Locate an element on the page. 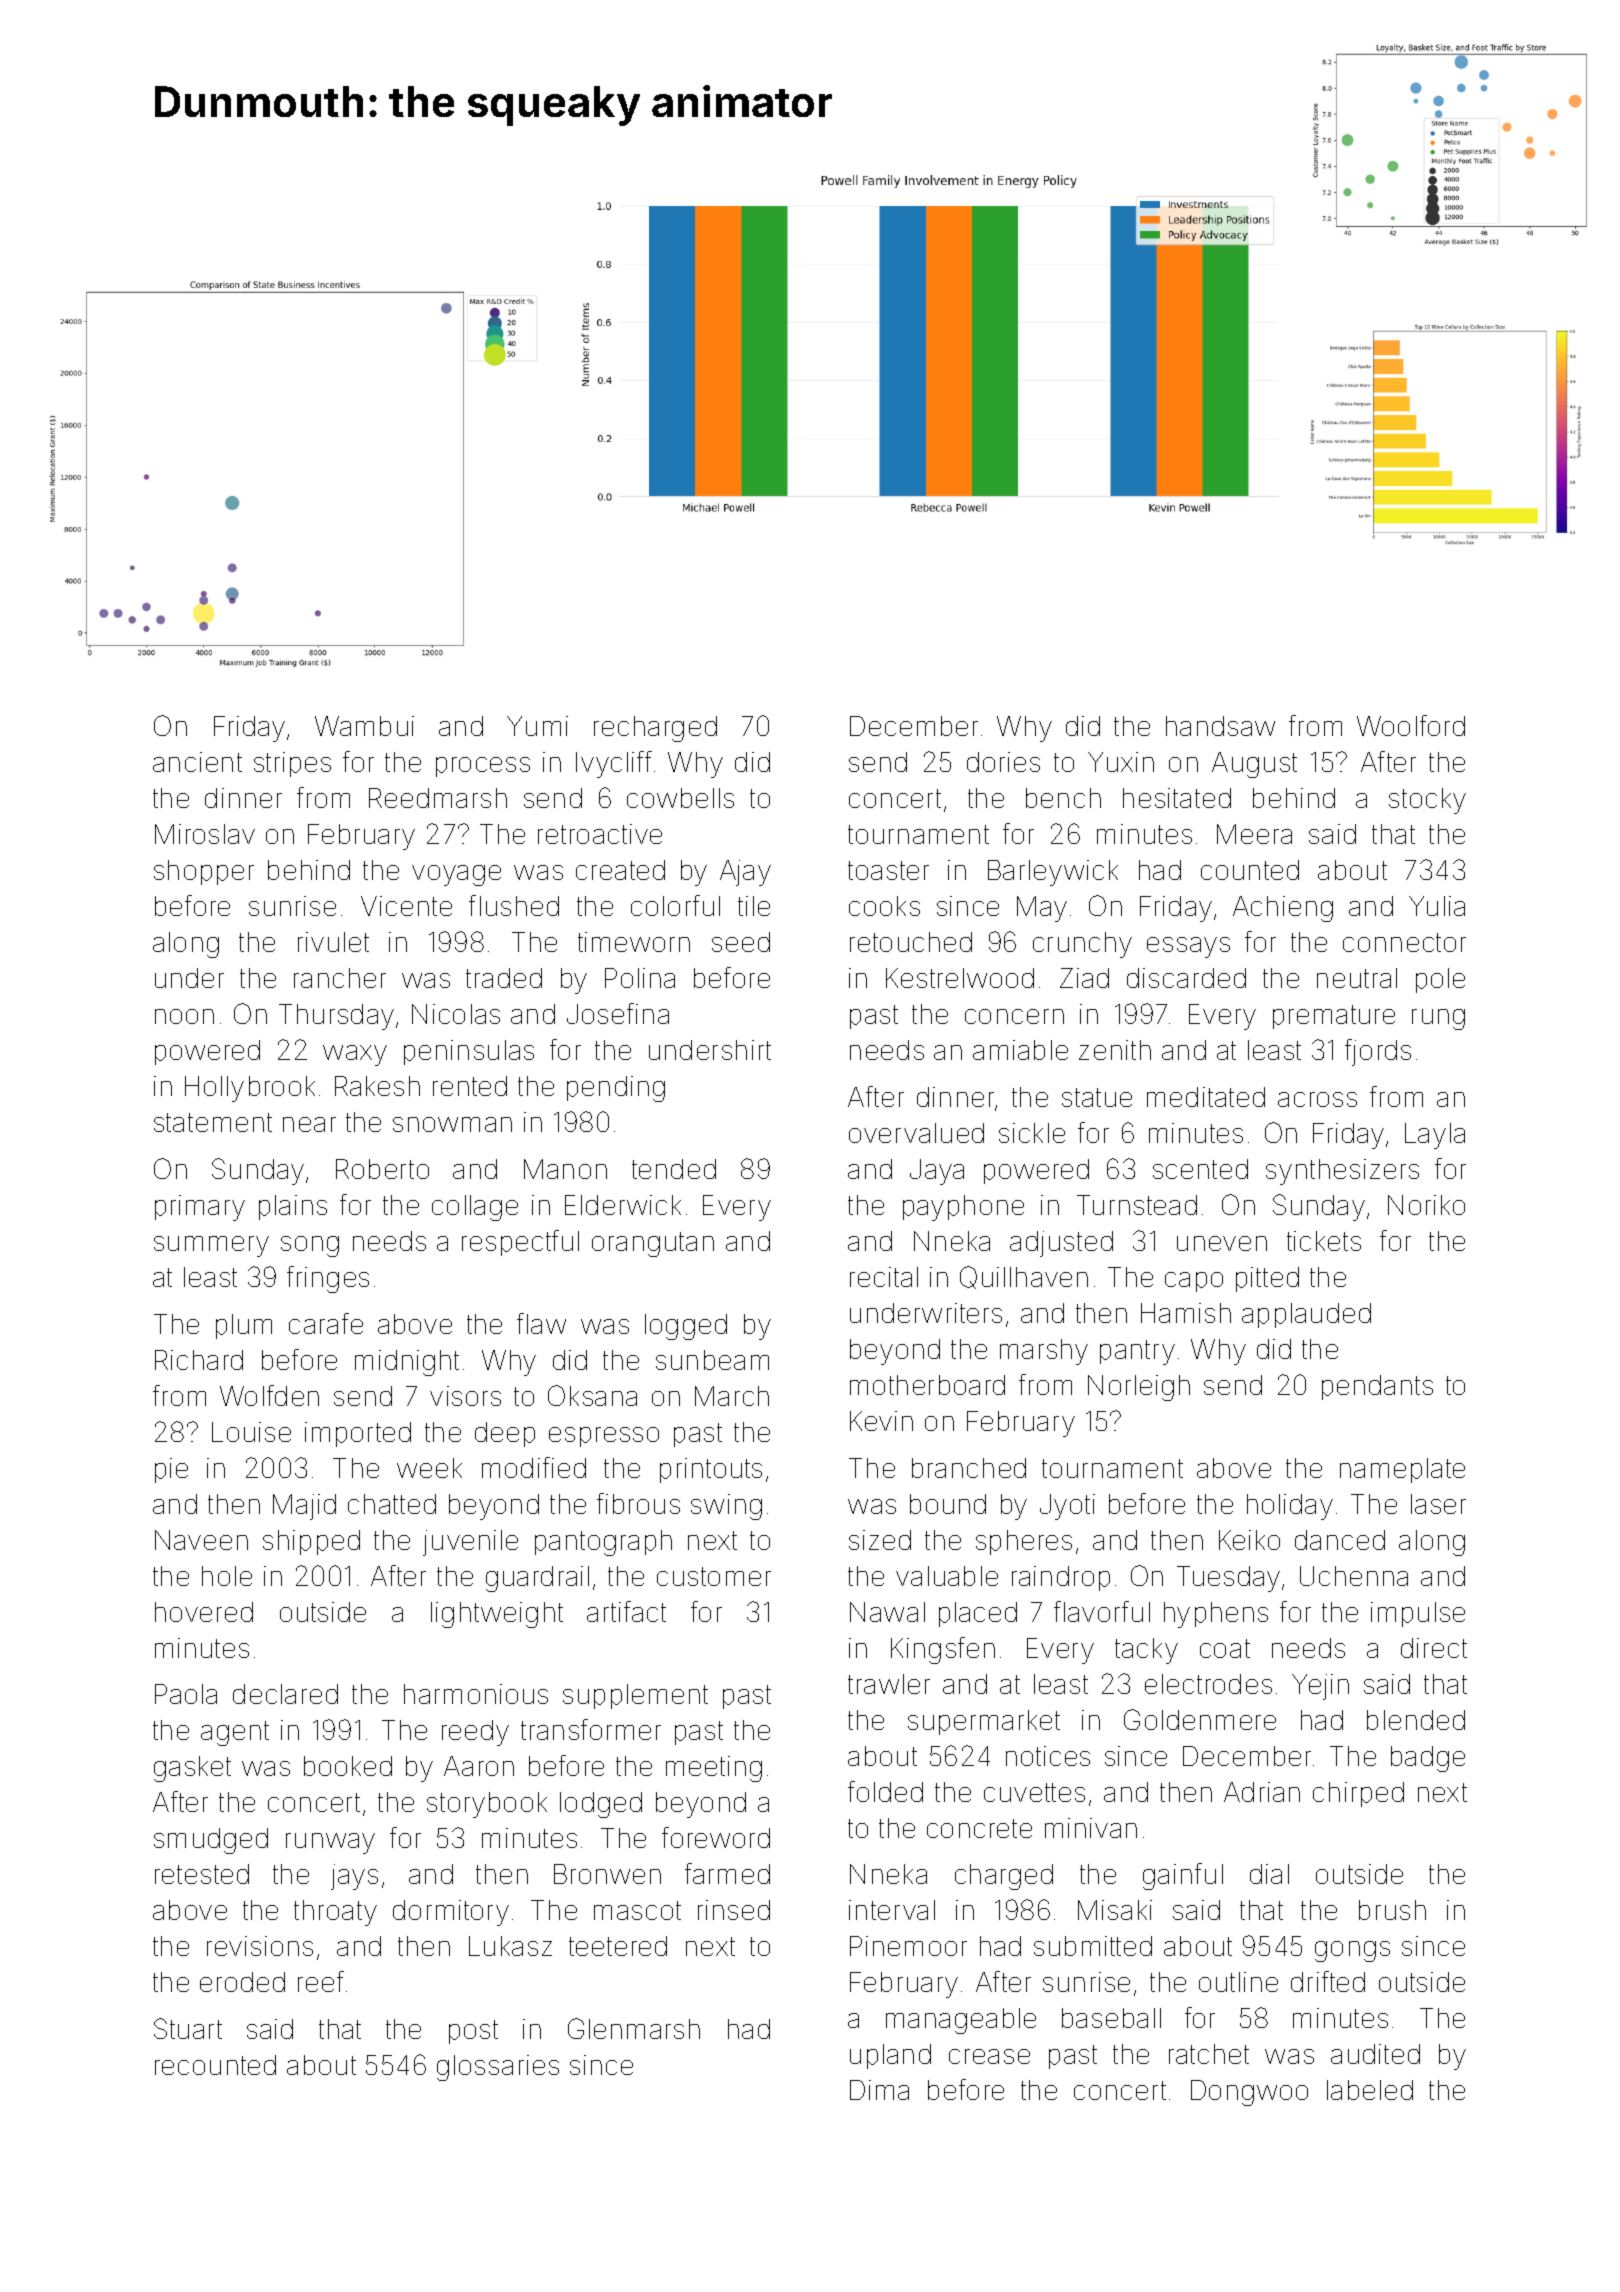 The height and width of the document is (2292, 1620). trawler is located at coordinates (889, 1684).
